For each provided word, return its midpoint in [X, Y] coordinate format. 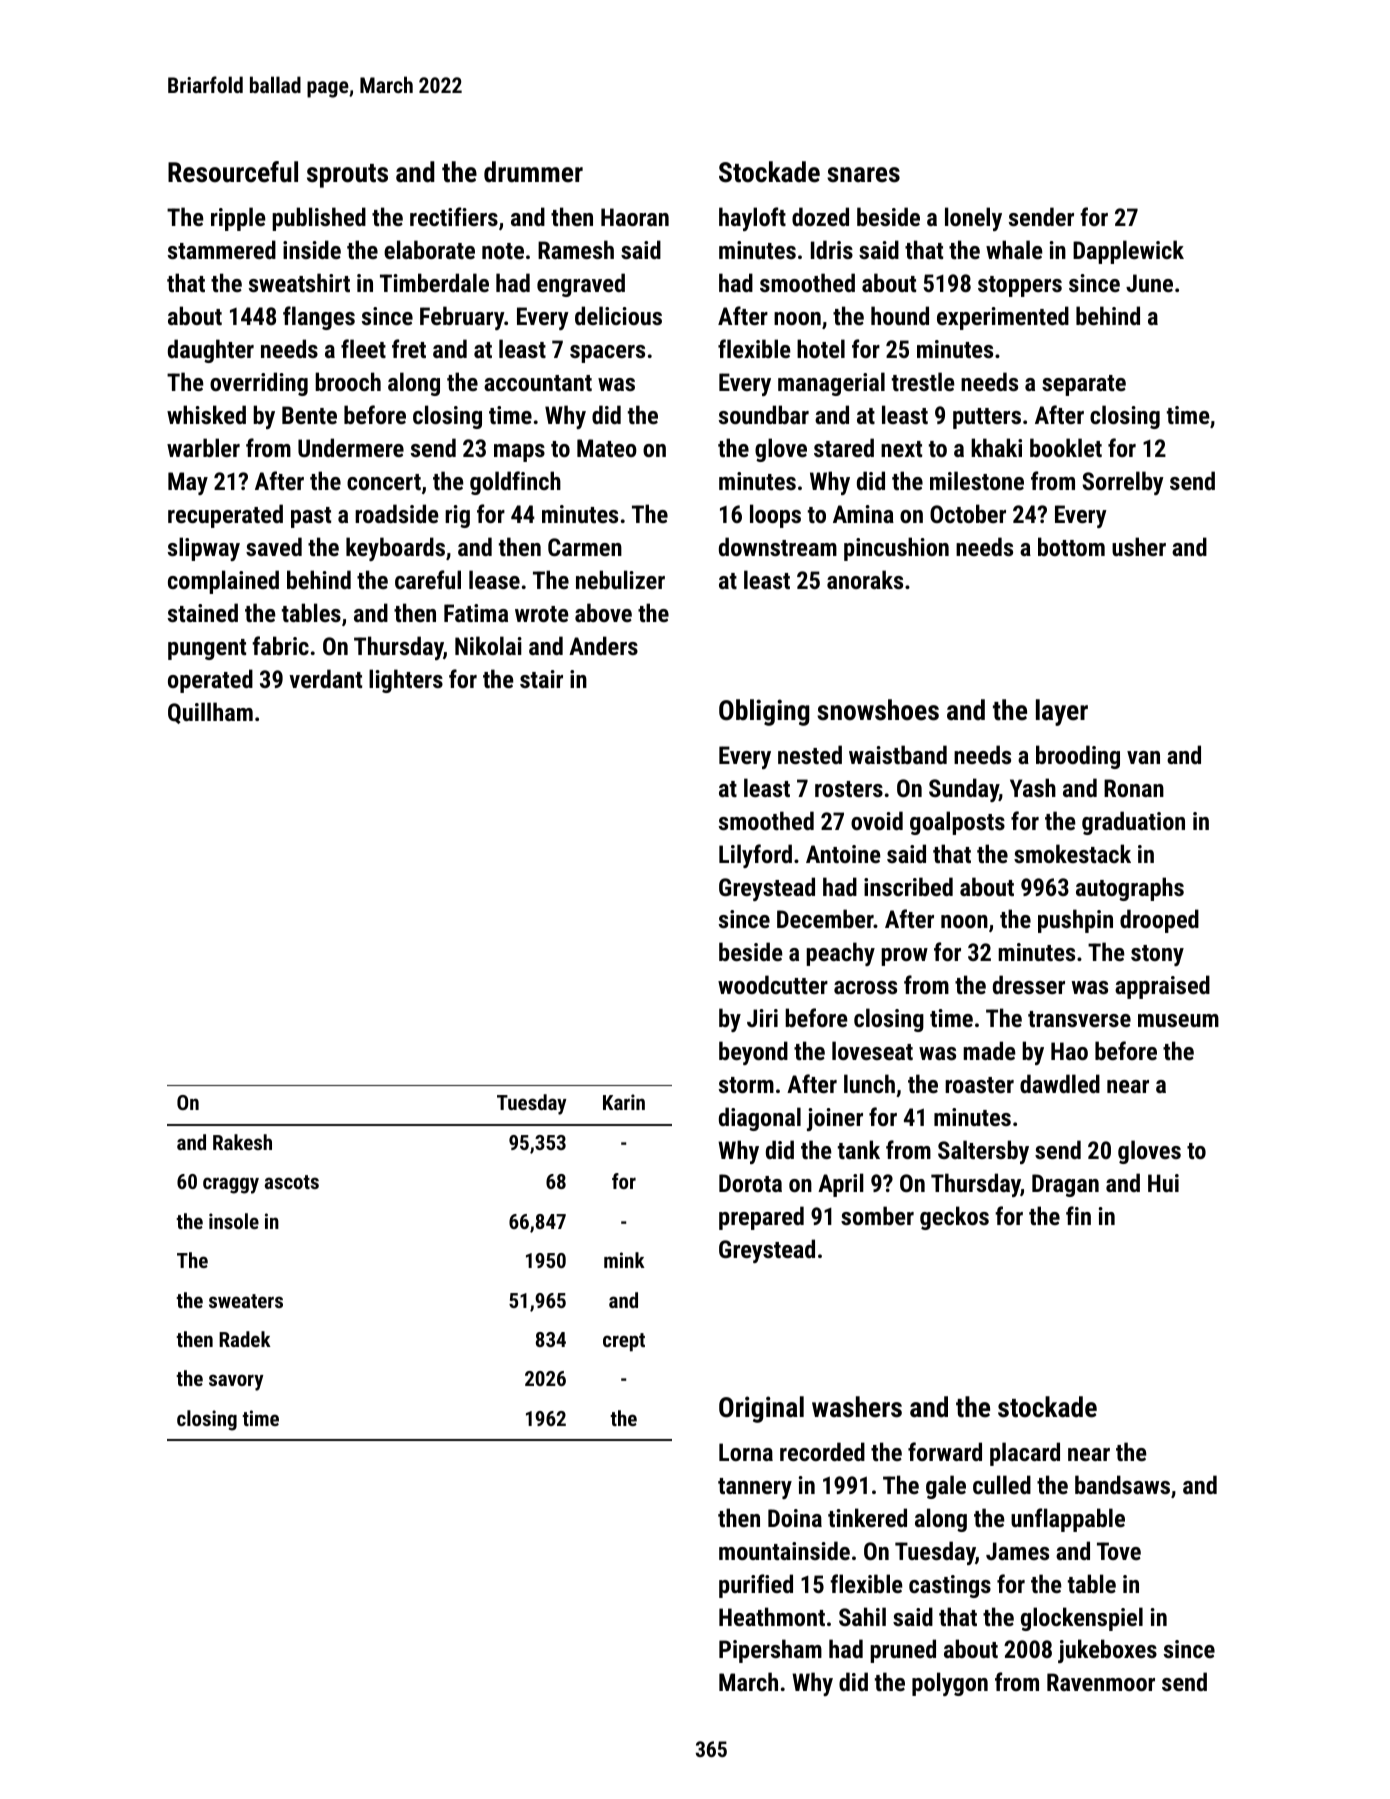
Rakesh [242, 1142]
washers [857, 1407]
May [188, 483]
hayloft [752, 219]
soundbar [764, 414]
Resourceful [233, 172]
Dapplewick [1128, 252]
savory [236, 1382]
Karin [624, 1102]
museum [1178, 1020]
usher [1139, 546]
